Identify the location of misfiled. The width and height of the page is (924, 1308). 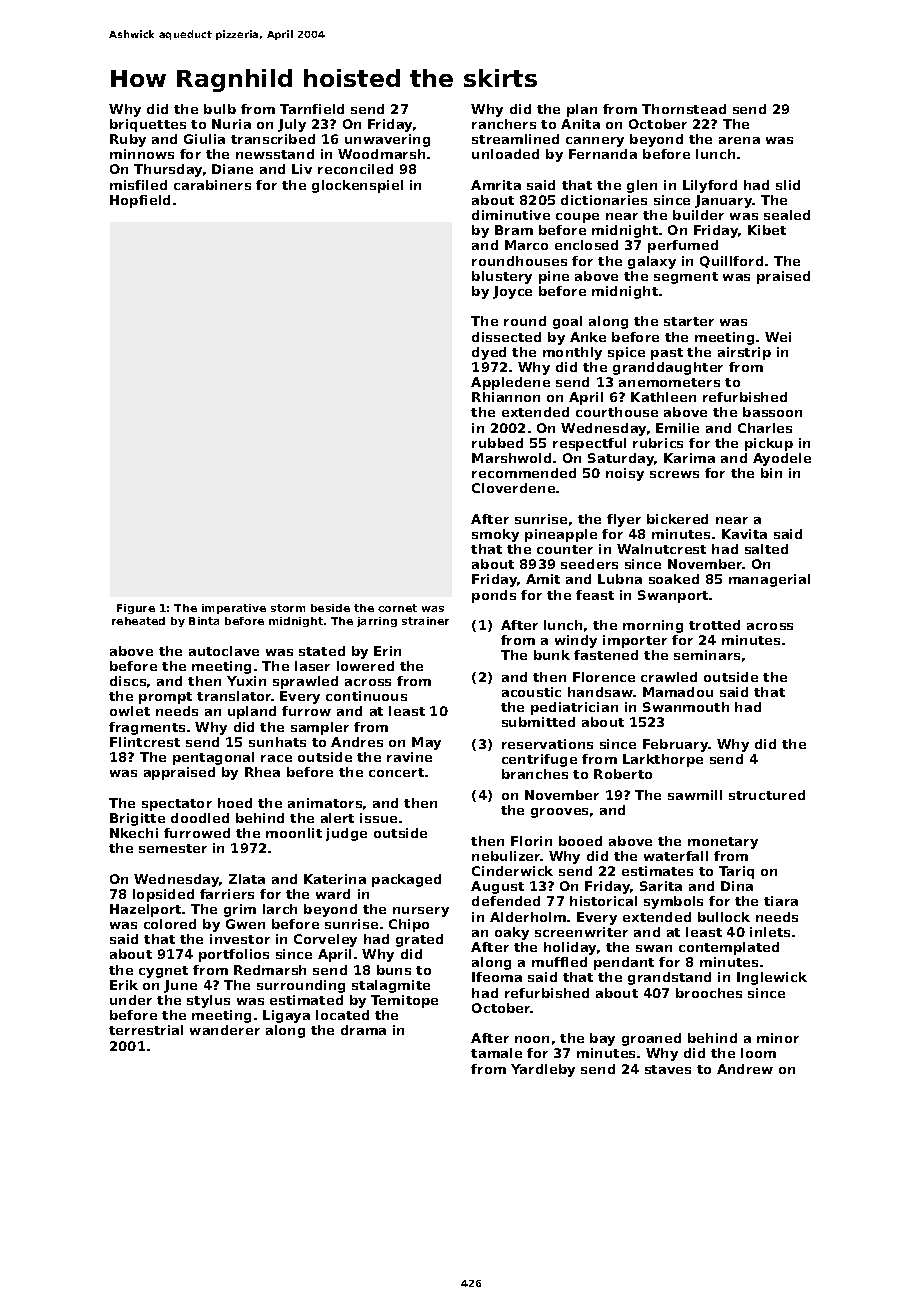
(138, 185).
